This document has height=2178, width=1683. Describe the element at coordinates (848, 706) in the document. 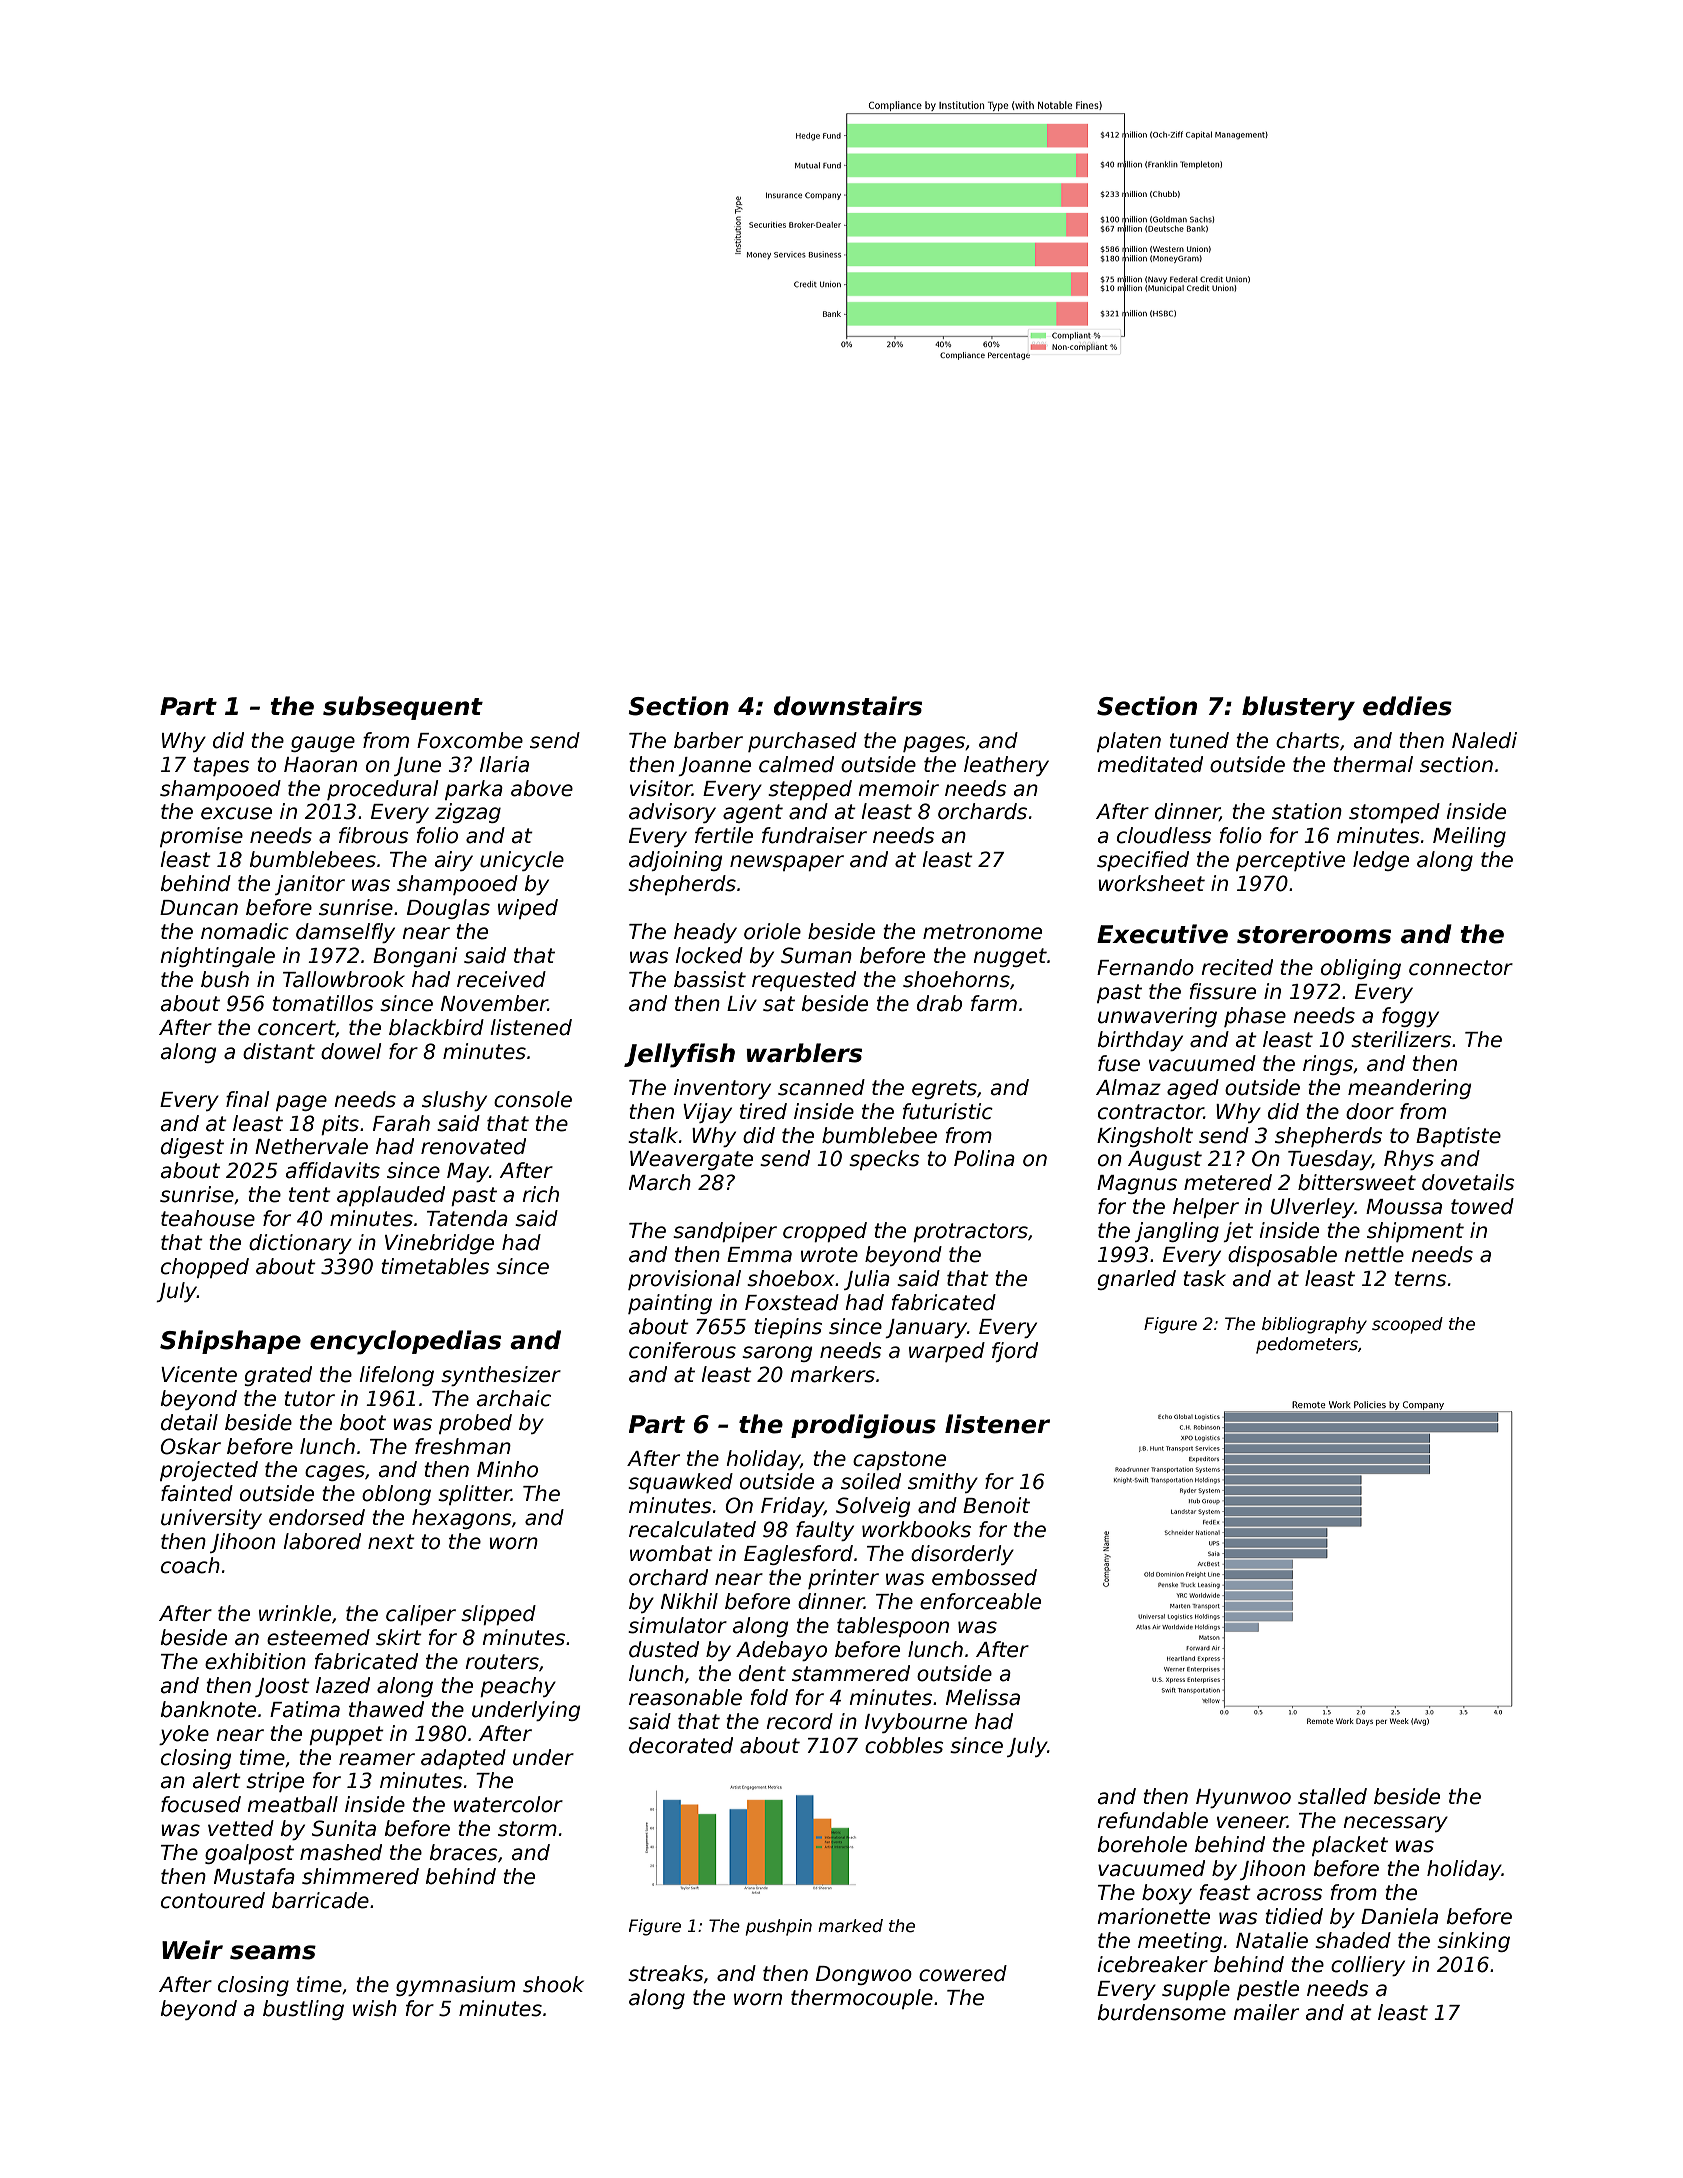

I see `downstairs` at that location.
